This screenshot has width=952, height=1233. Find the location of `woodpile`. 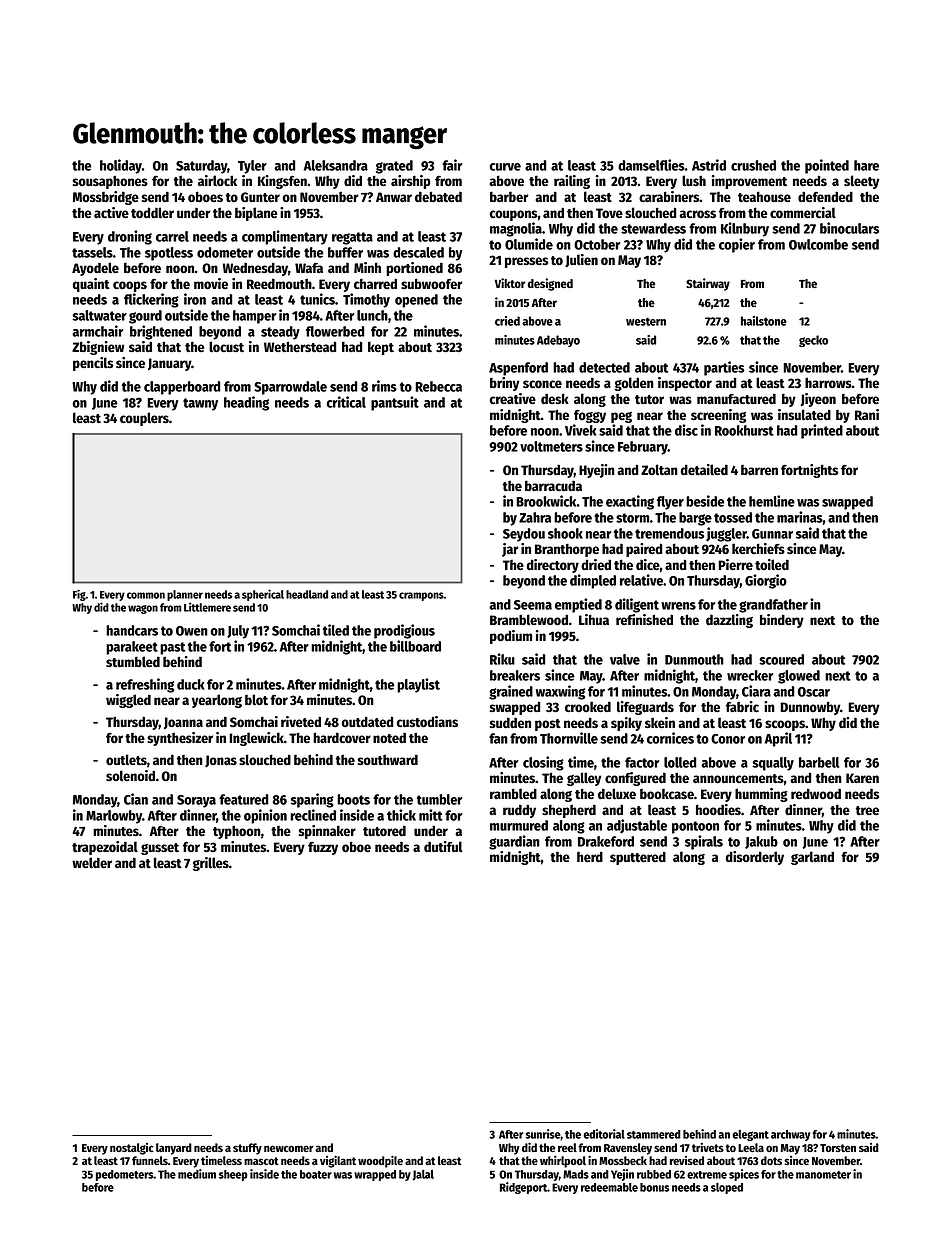

woodpile is located at coordinates (380, 1161).
